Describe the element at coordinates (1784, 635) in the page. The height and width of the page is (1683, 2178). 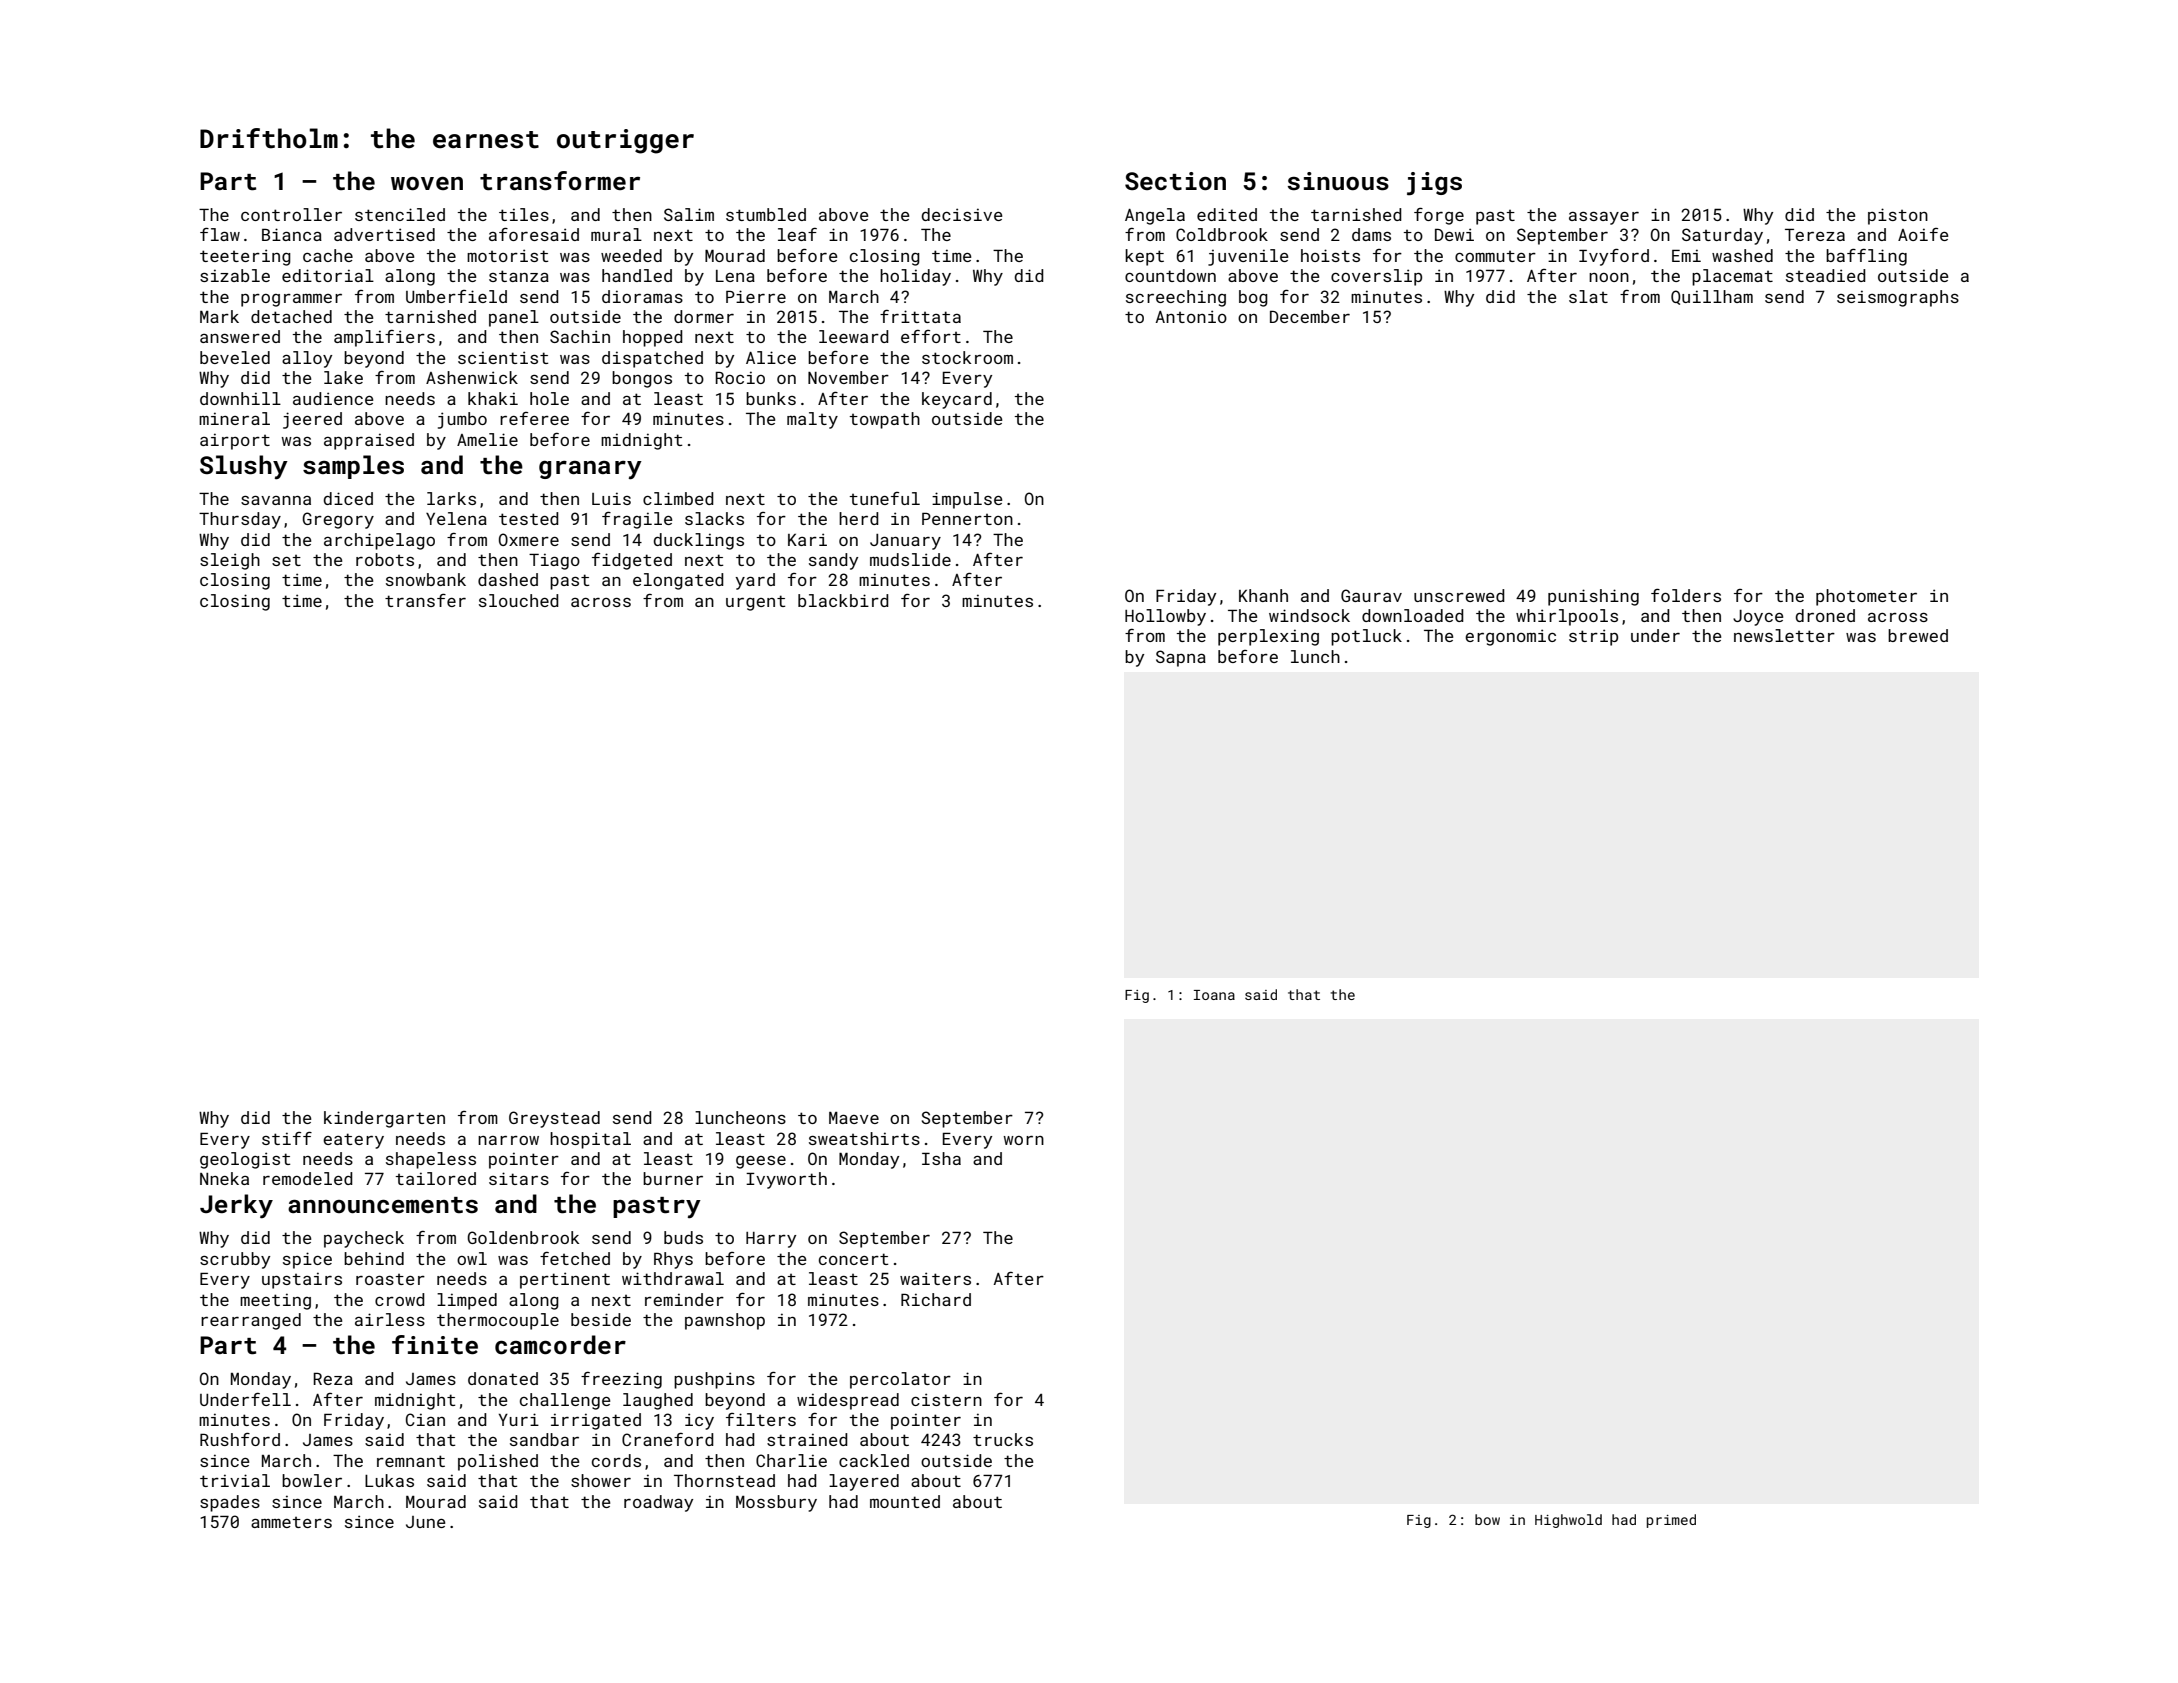
I see `newsletter` at that location.
